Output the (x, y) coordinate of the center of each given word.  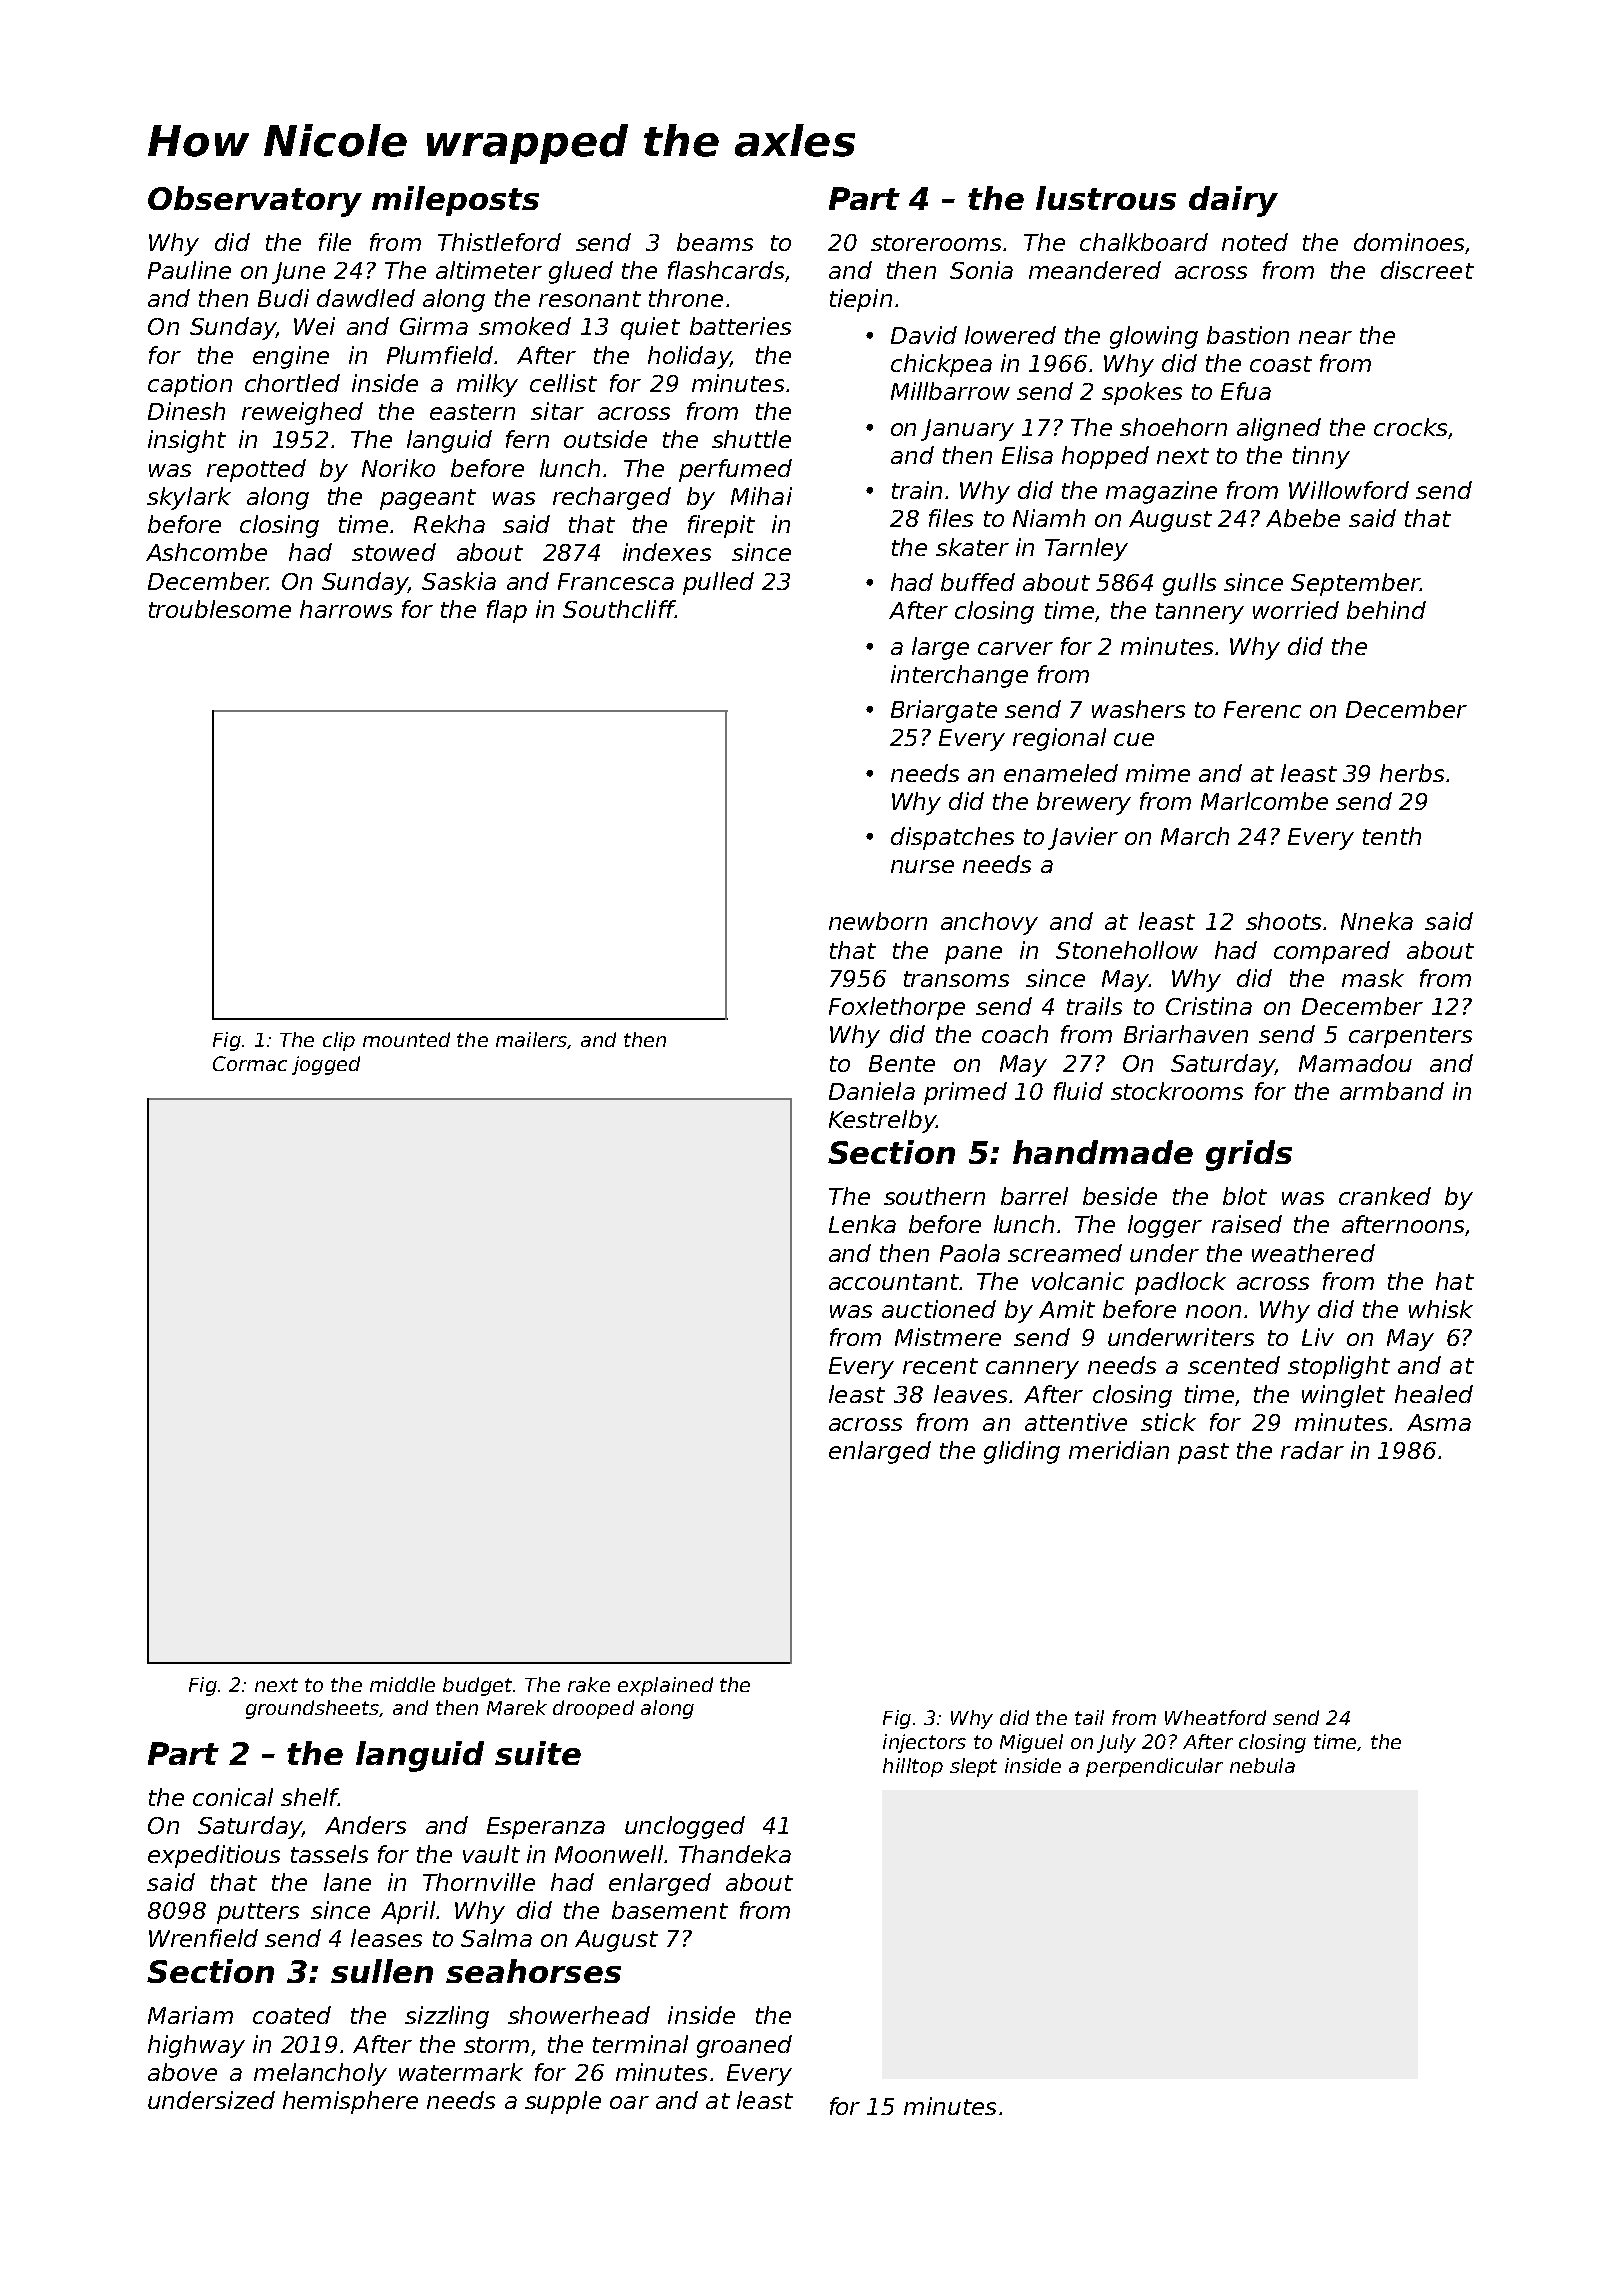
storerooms (936, 243)
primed (965, 1093)
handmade (1103, 1152)
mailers (531, 1039)
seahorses (533, 1971)
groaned (744, 2046)
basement (670, 1910)
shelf (310, 1797)
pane (973, 955)
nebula (1262, 1765)
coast (1281, 364)
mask (1373, 978)
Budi (283, 298)
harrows (346, 609)
